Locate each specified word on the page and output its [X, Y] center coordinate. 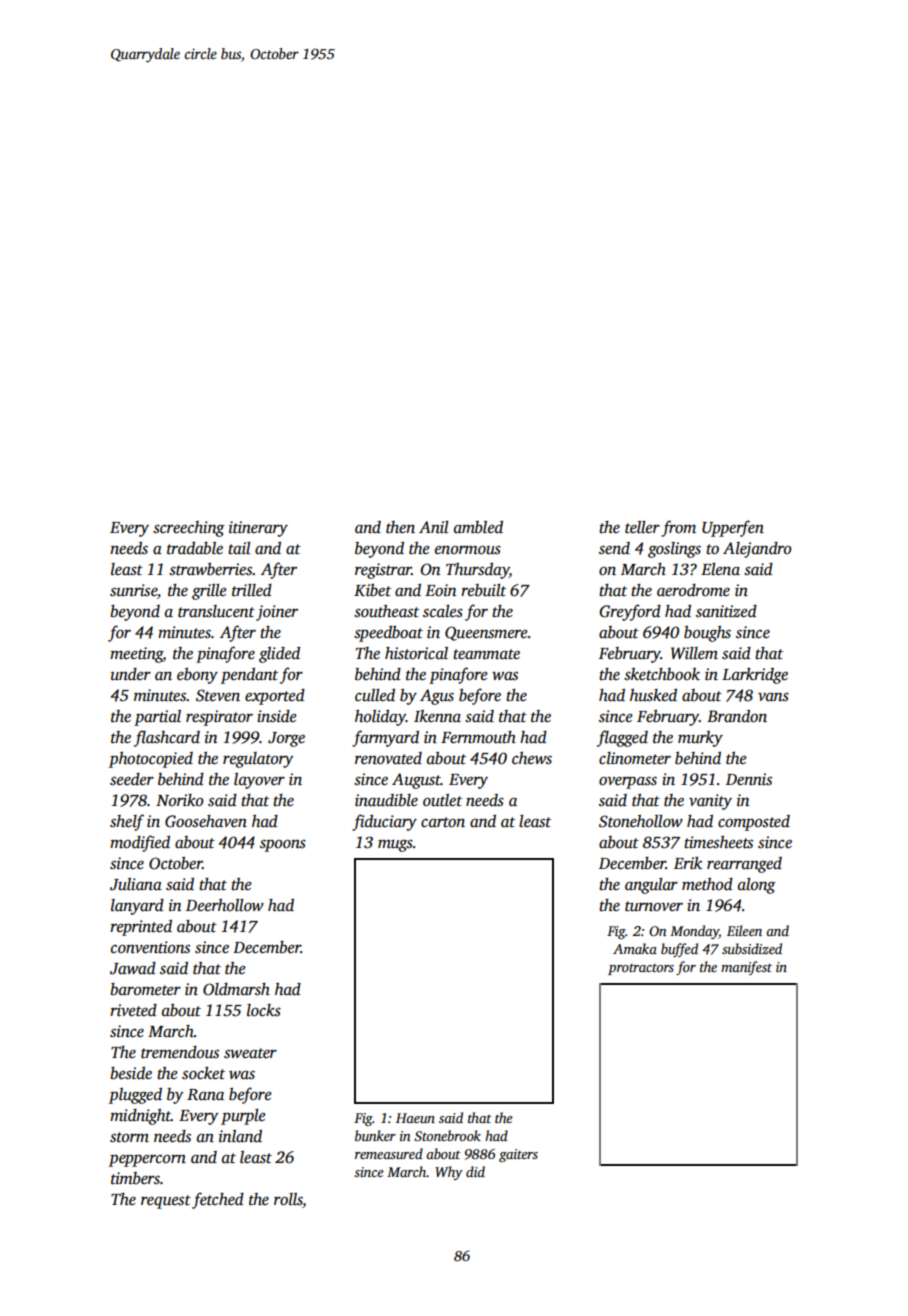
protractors [641, 969]
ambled [478, 527]
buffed [679, 950]
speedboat [388, 634]
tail [239, 548]
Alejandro [757, 550]
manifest [746, 968]
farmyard [385, 738]
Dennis [749, 779]
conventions [150, 947]
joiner [277, 613]
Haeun [415, 1118]
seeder [132, 779]
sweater [250, 1053]
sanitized [726, 611]
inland [240, 1136]
